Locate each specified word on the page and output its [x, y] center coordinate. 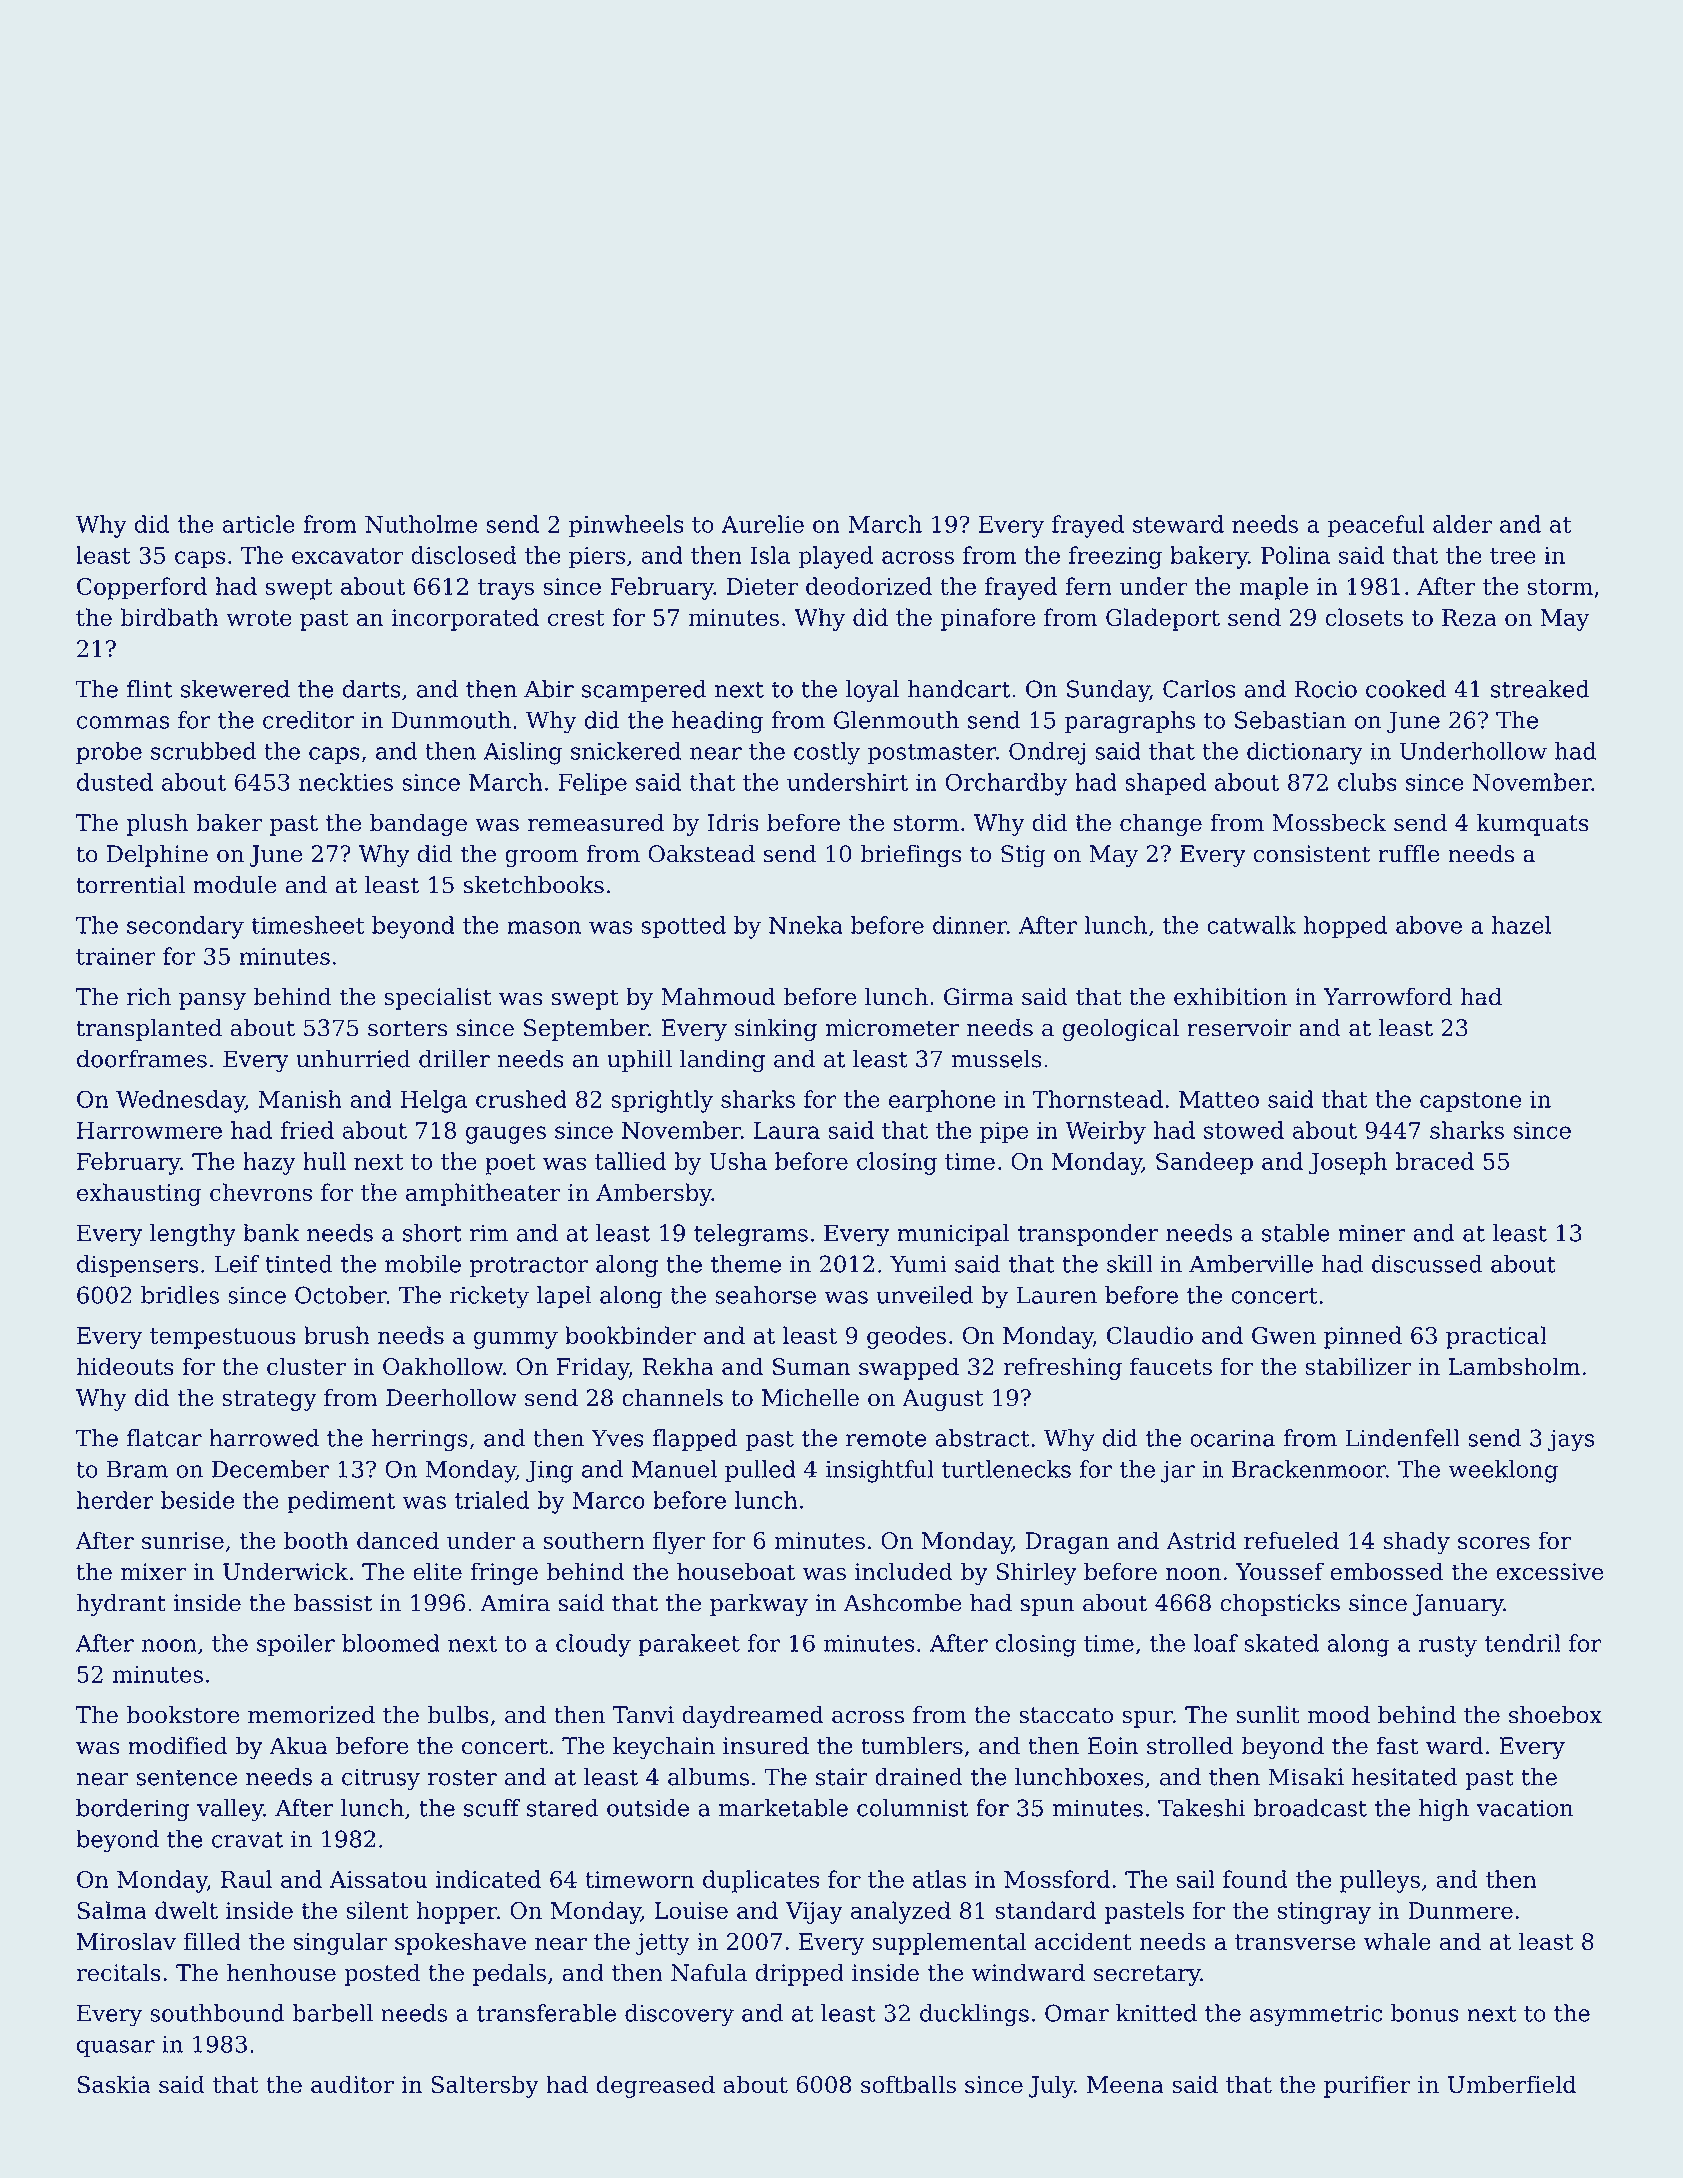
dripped [799, 1974]
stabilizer [1358, 1366]
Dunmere [1460, 1910]
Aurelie [762, 524]
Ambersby [654, 1194]
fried [307, 1130]
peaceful [1376, 526]
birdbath [170, 617]
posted [382, 1974]
